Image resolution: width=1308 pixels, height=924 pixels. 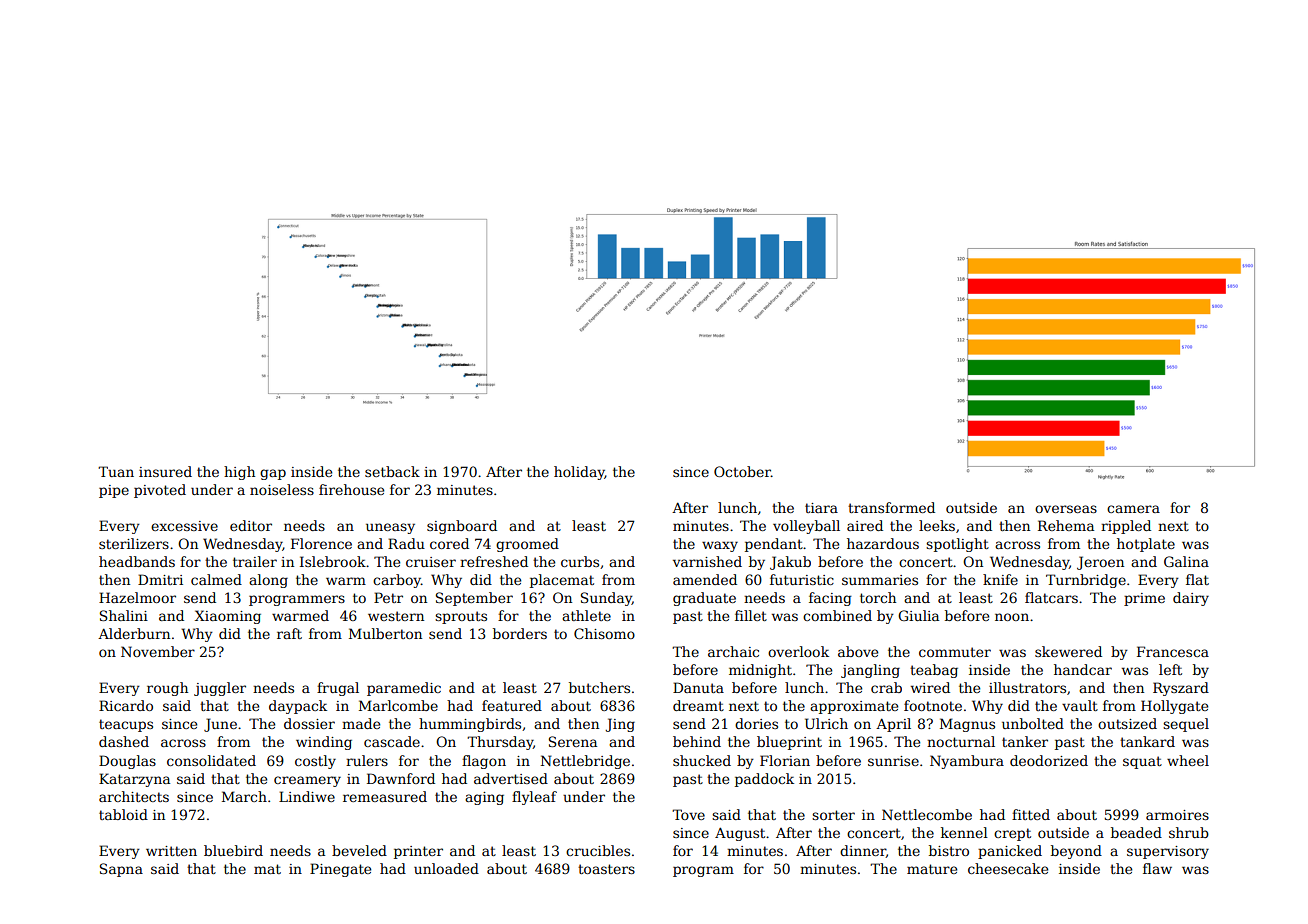 What do you see at coordinates (123, 814) in the screenshot?
I see `tabloid` at bounding box center [123, 814].
